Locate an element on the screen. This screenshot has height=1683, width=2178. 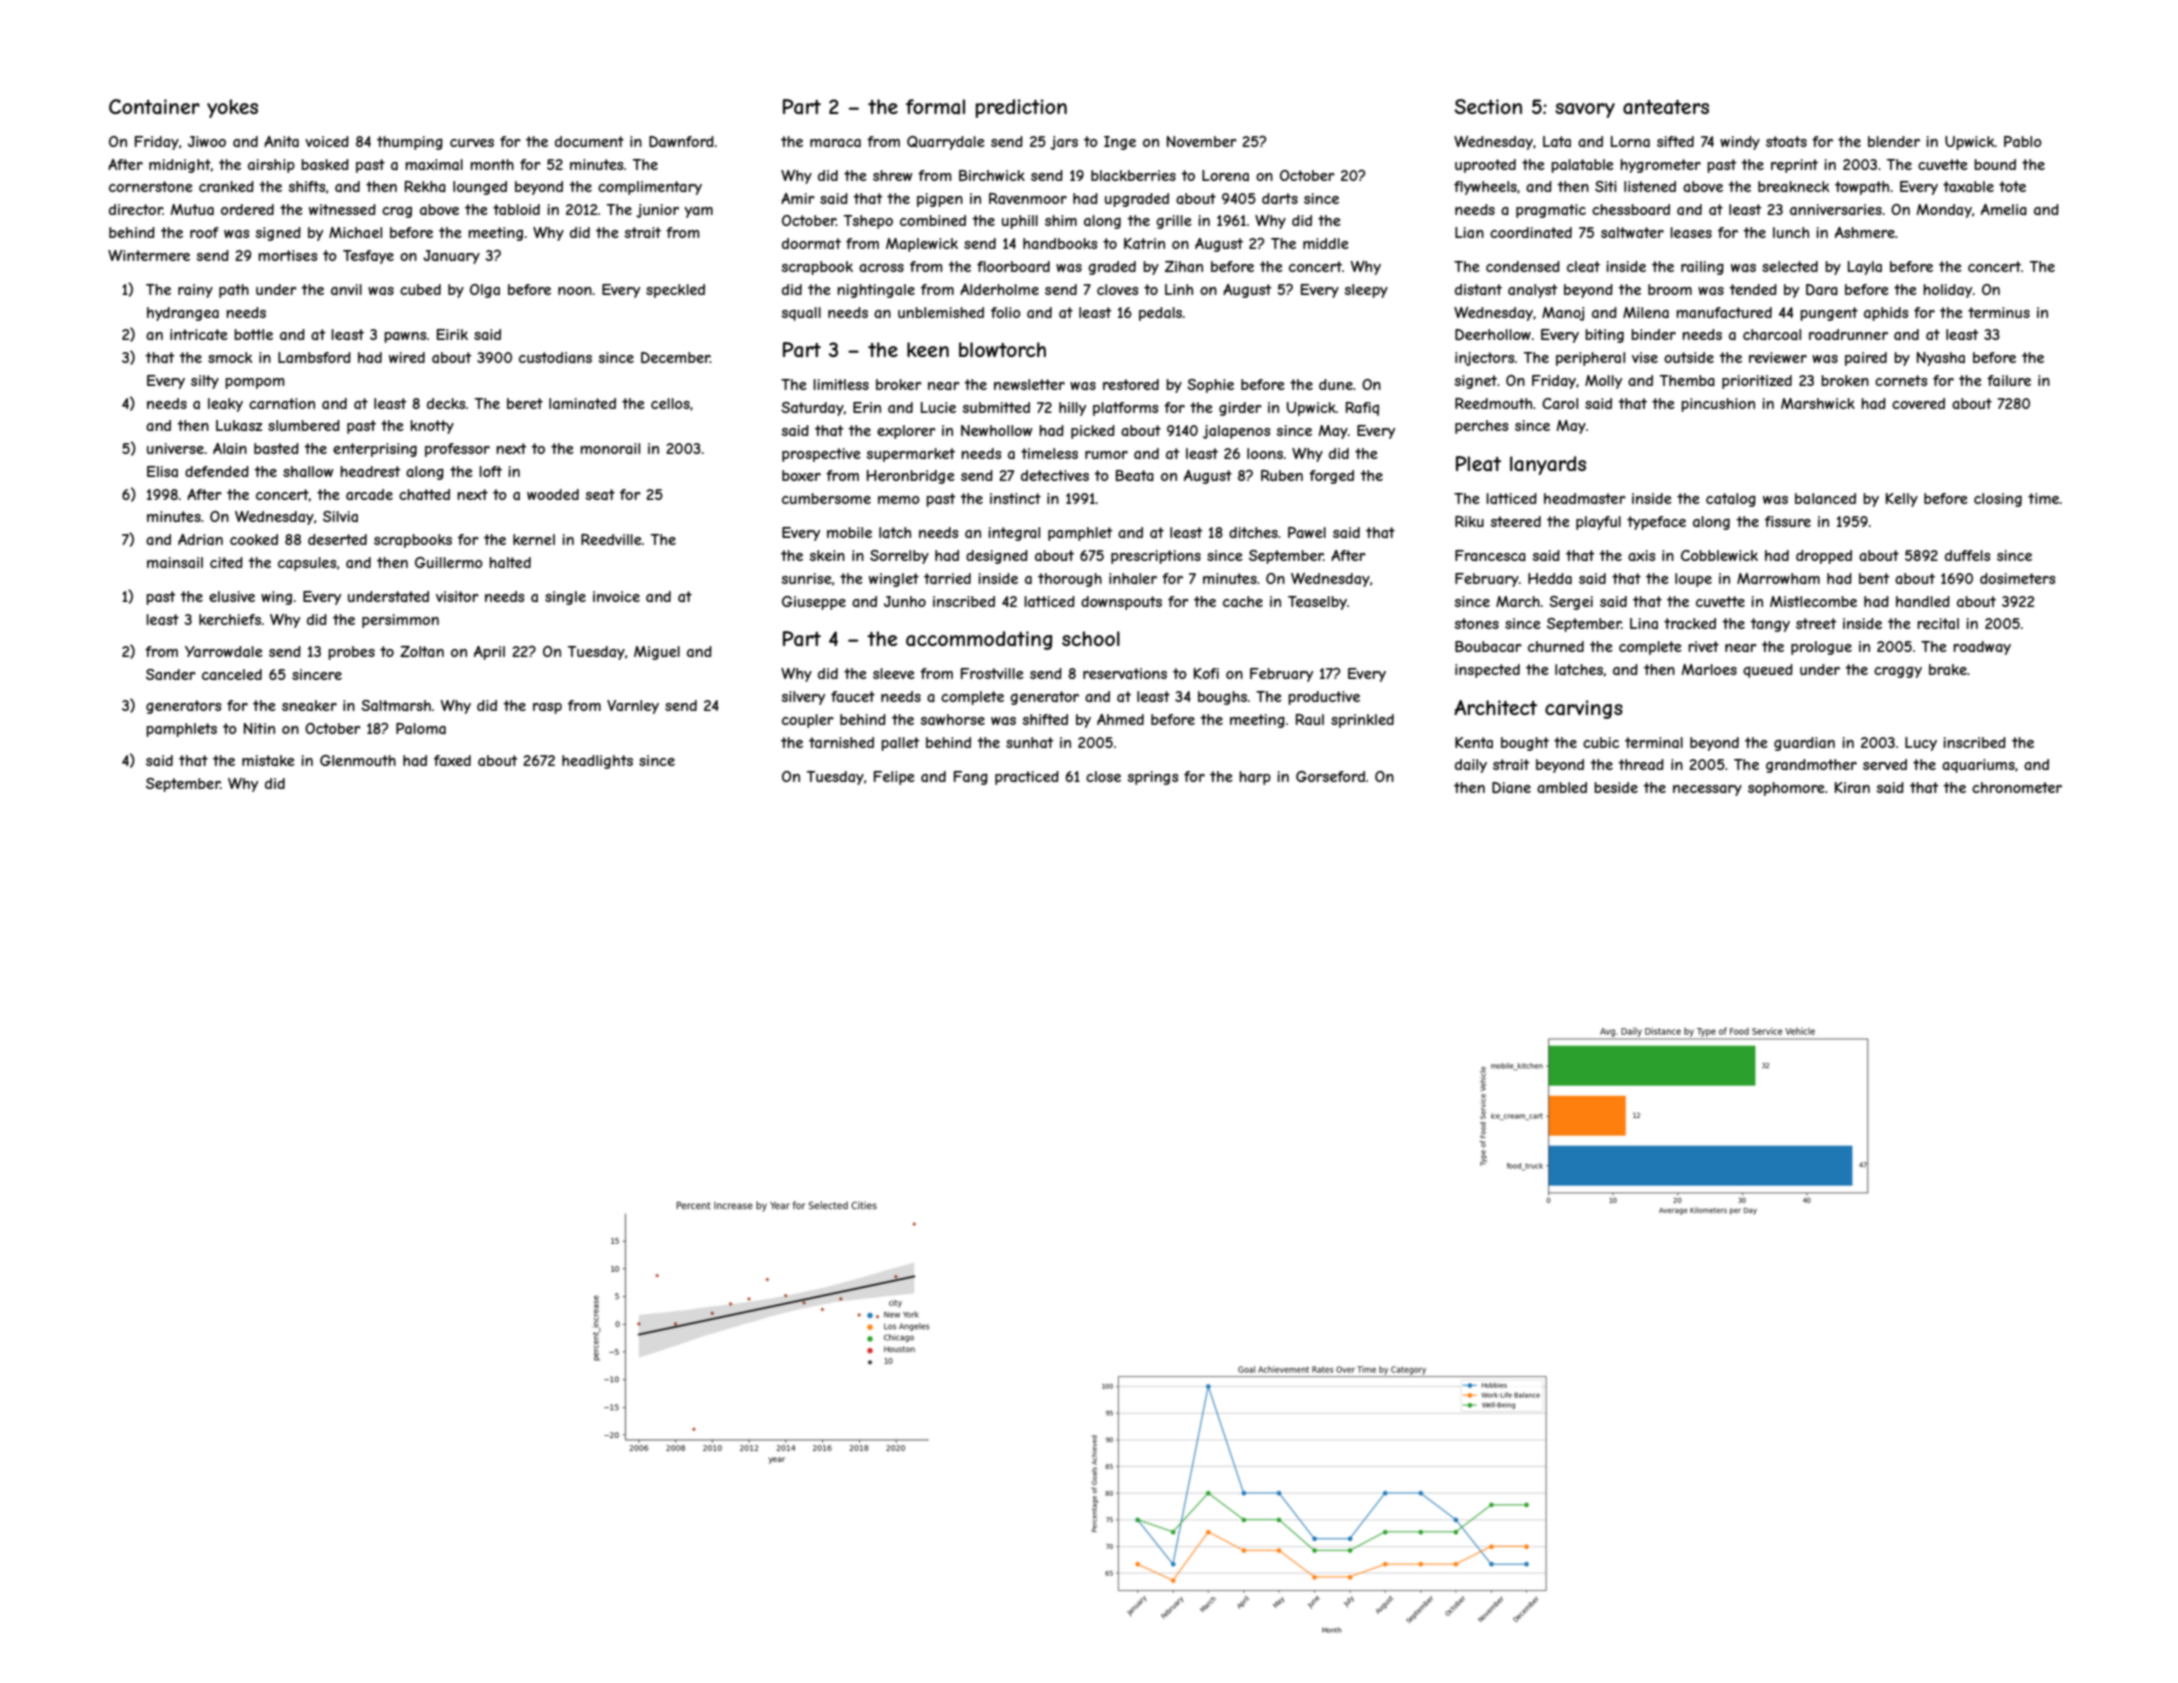
Maplewick is located at coordinates (922, 245).
